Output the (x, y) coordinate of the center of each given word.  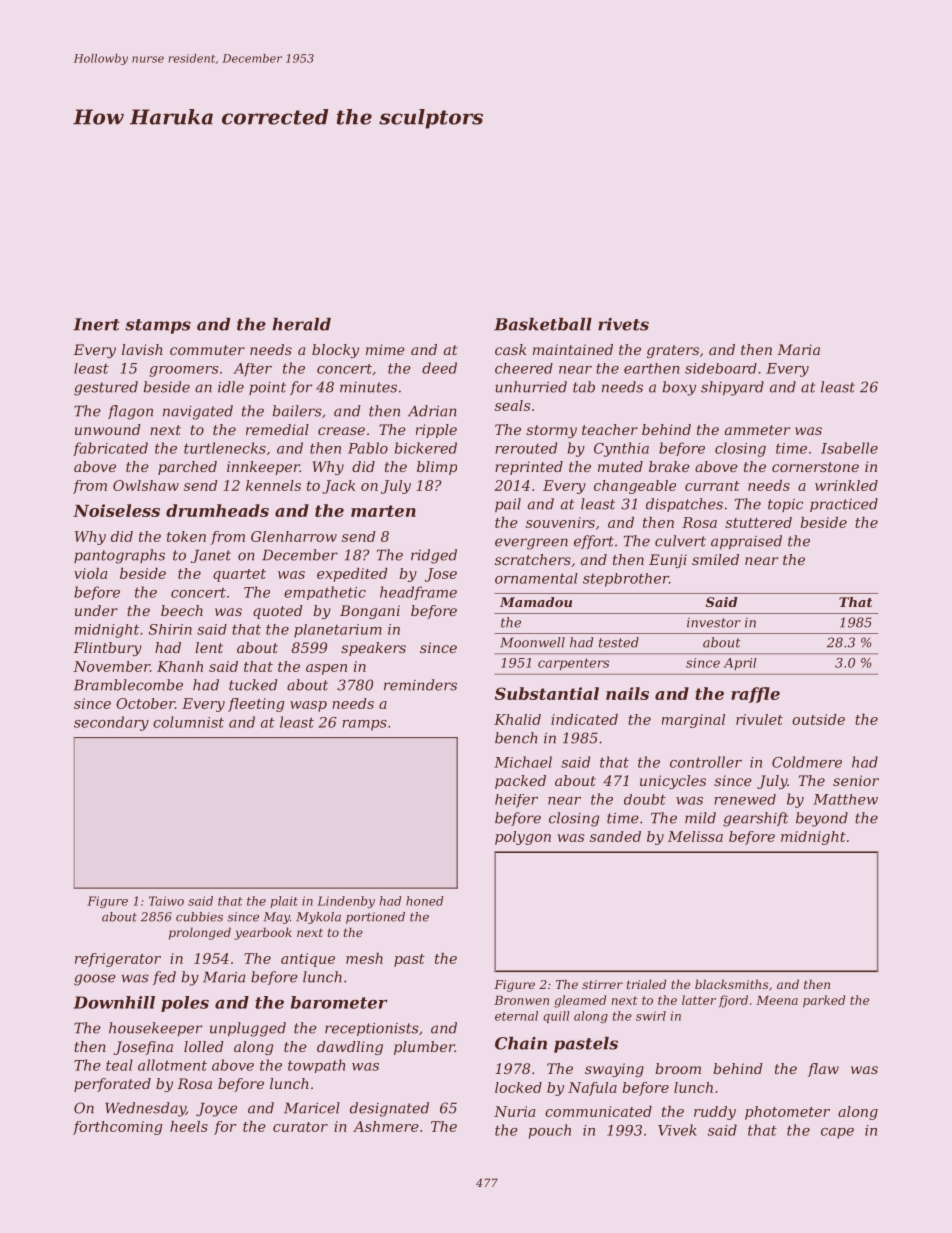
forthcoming (117, 1128)
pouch (550, 1131)
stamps (158, 326)
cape (837, 1133)
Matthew (845, 799)
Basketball (543, 324)
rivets (623, 324)
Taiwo (166, 901)
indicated (584, 719)
